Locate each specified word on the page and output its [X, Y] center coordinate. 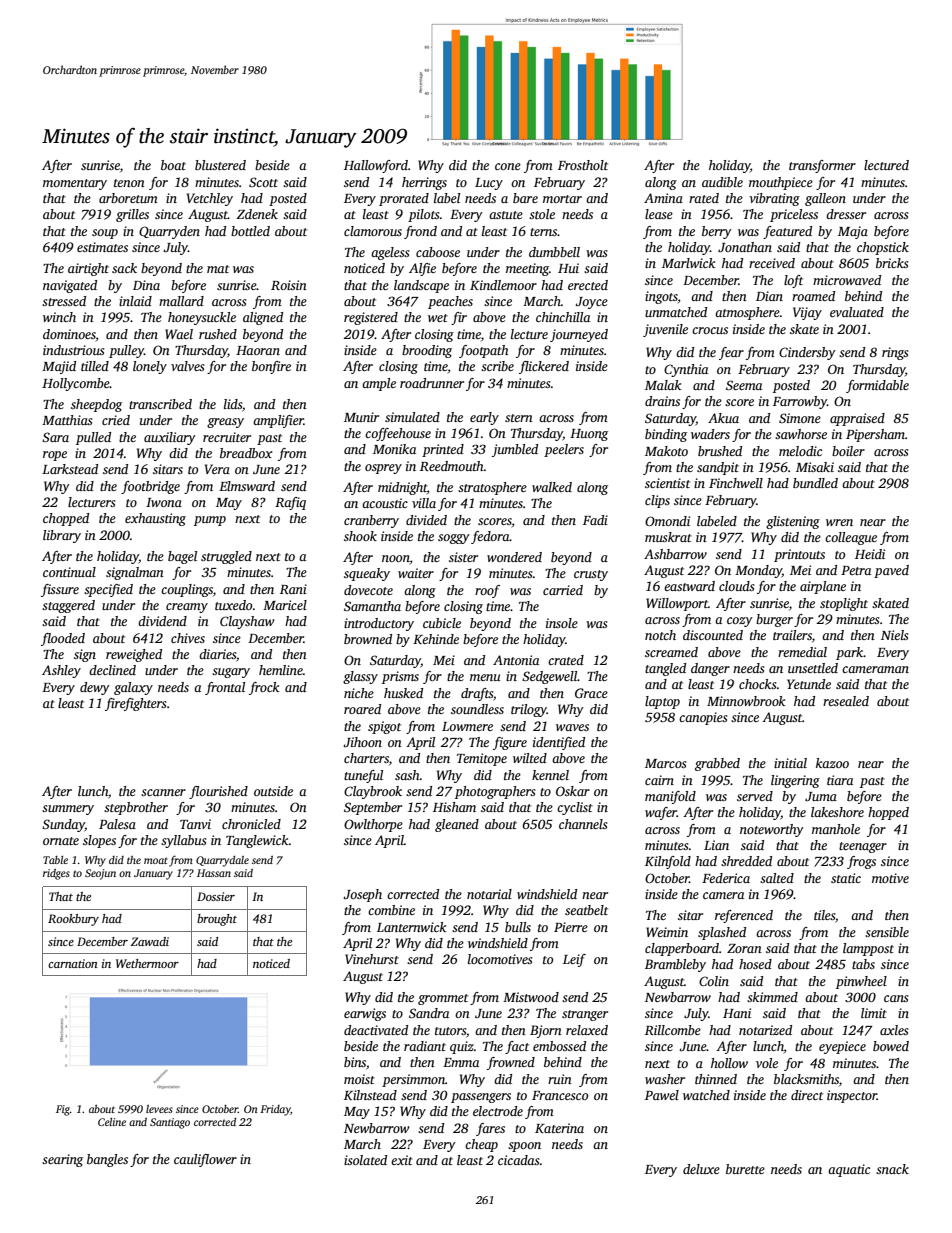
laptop [662, 702]
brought [217, 920]
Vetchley [210, 199]
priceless [794, 215]
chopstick [883, 248]
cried [116, 420]
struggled [226, 557]
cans [896, 998]
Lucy [489, 184]
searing [62, 1160]
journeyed [579, 335]
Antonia [516, 660]
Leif [574, 960]
